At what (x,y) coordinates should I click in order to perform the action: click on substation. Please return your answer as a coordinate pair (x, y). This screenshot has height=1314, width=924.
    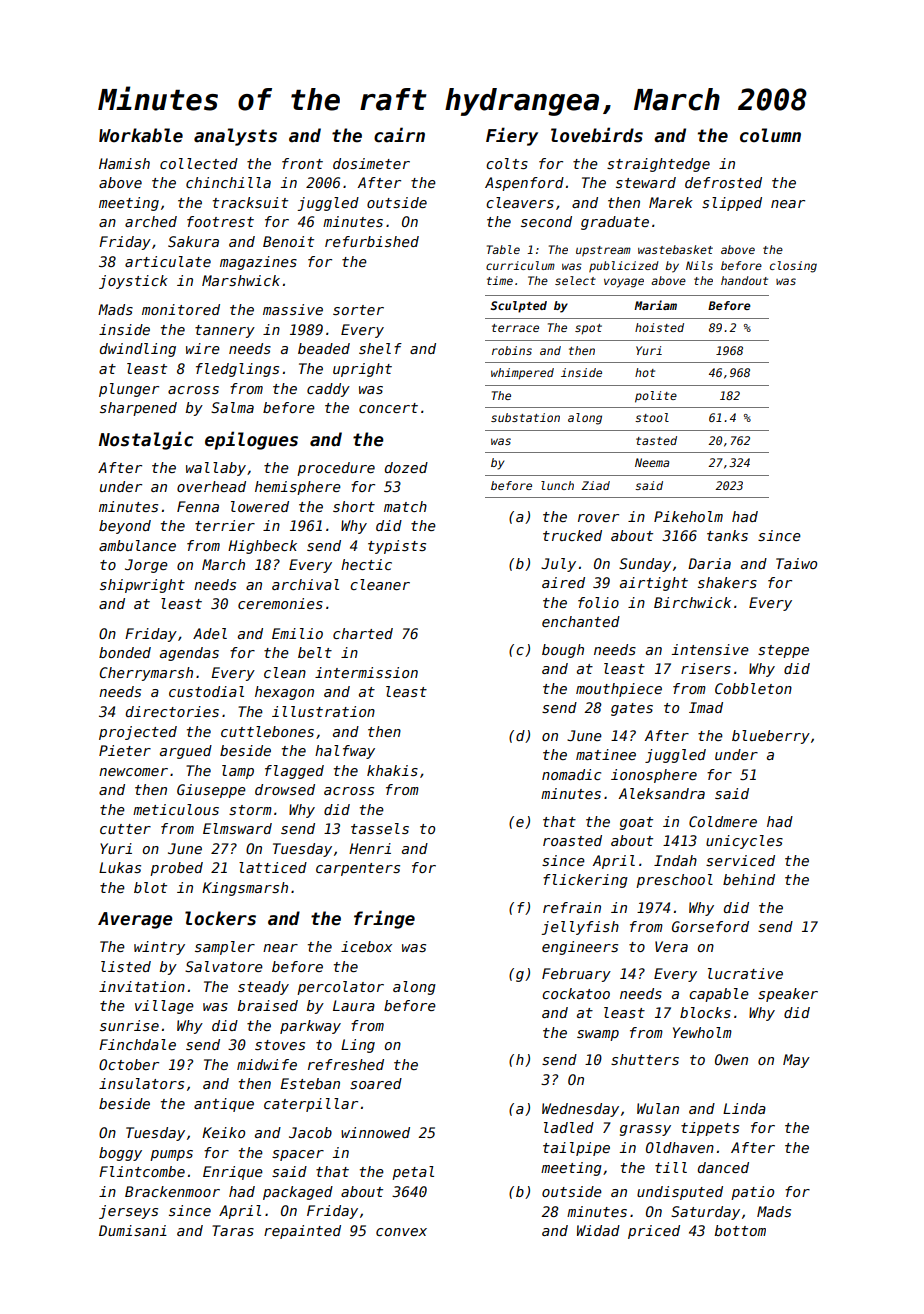
    Looking at the image, I should click on (525, 417).
